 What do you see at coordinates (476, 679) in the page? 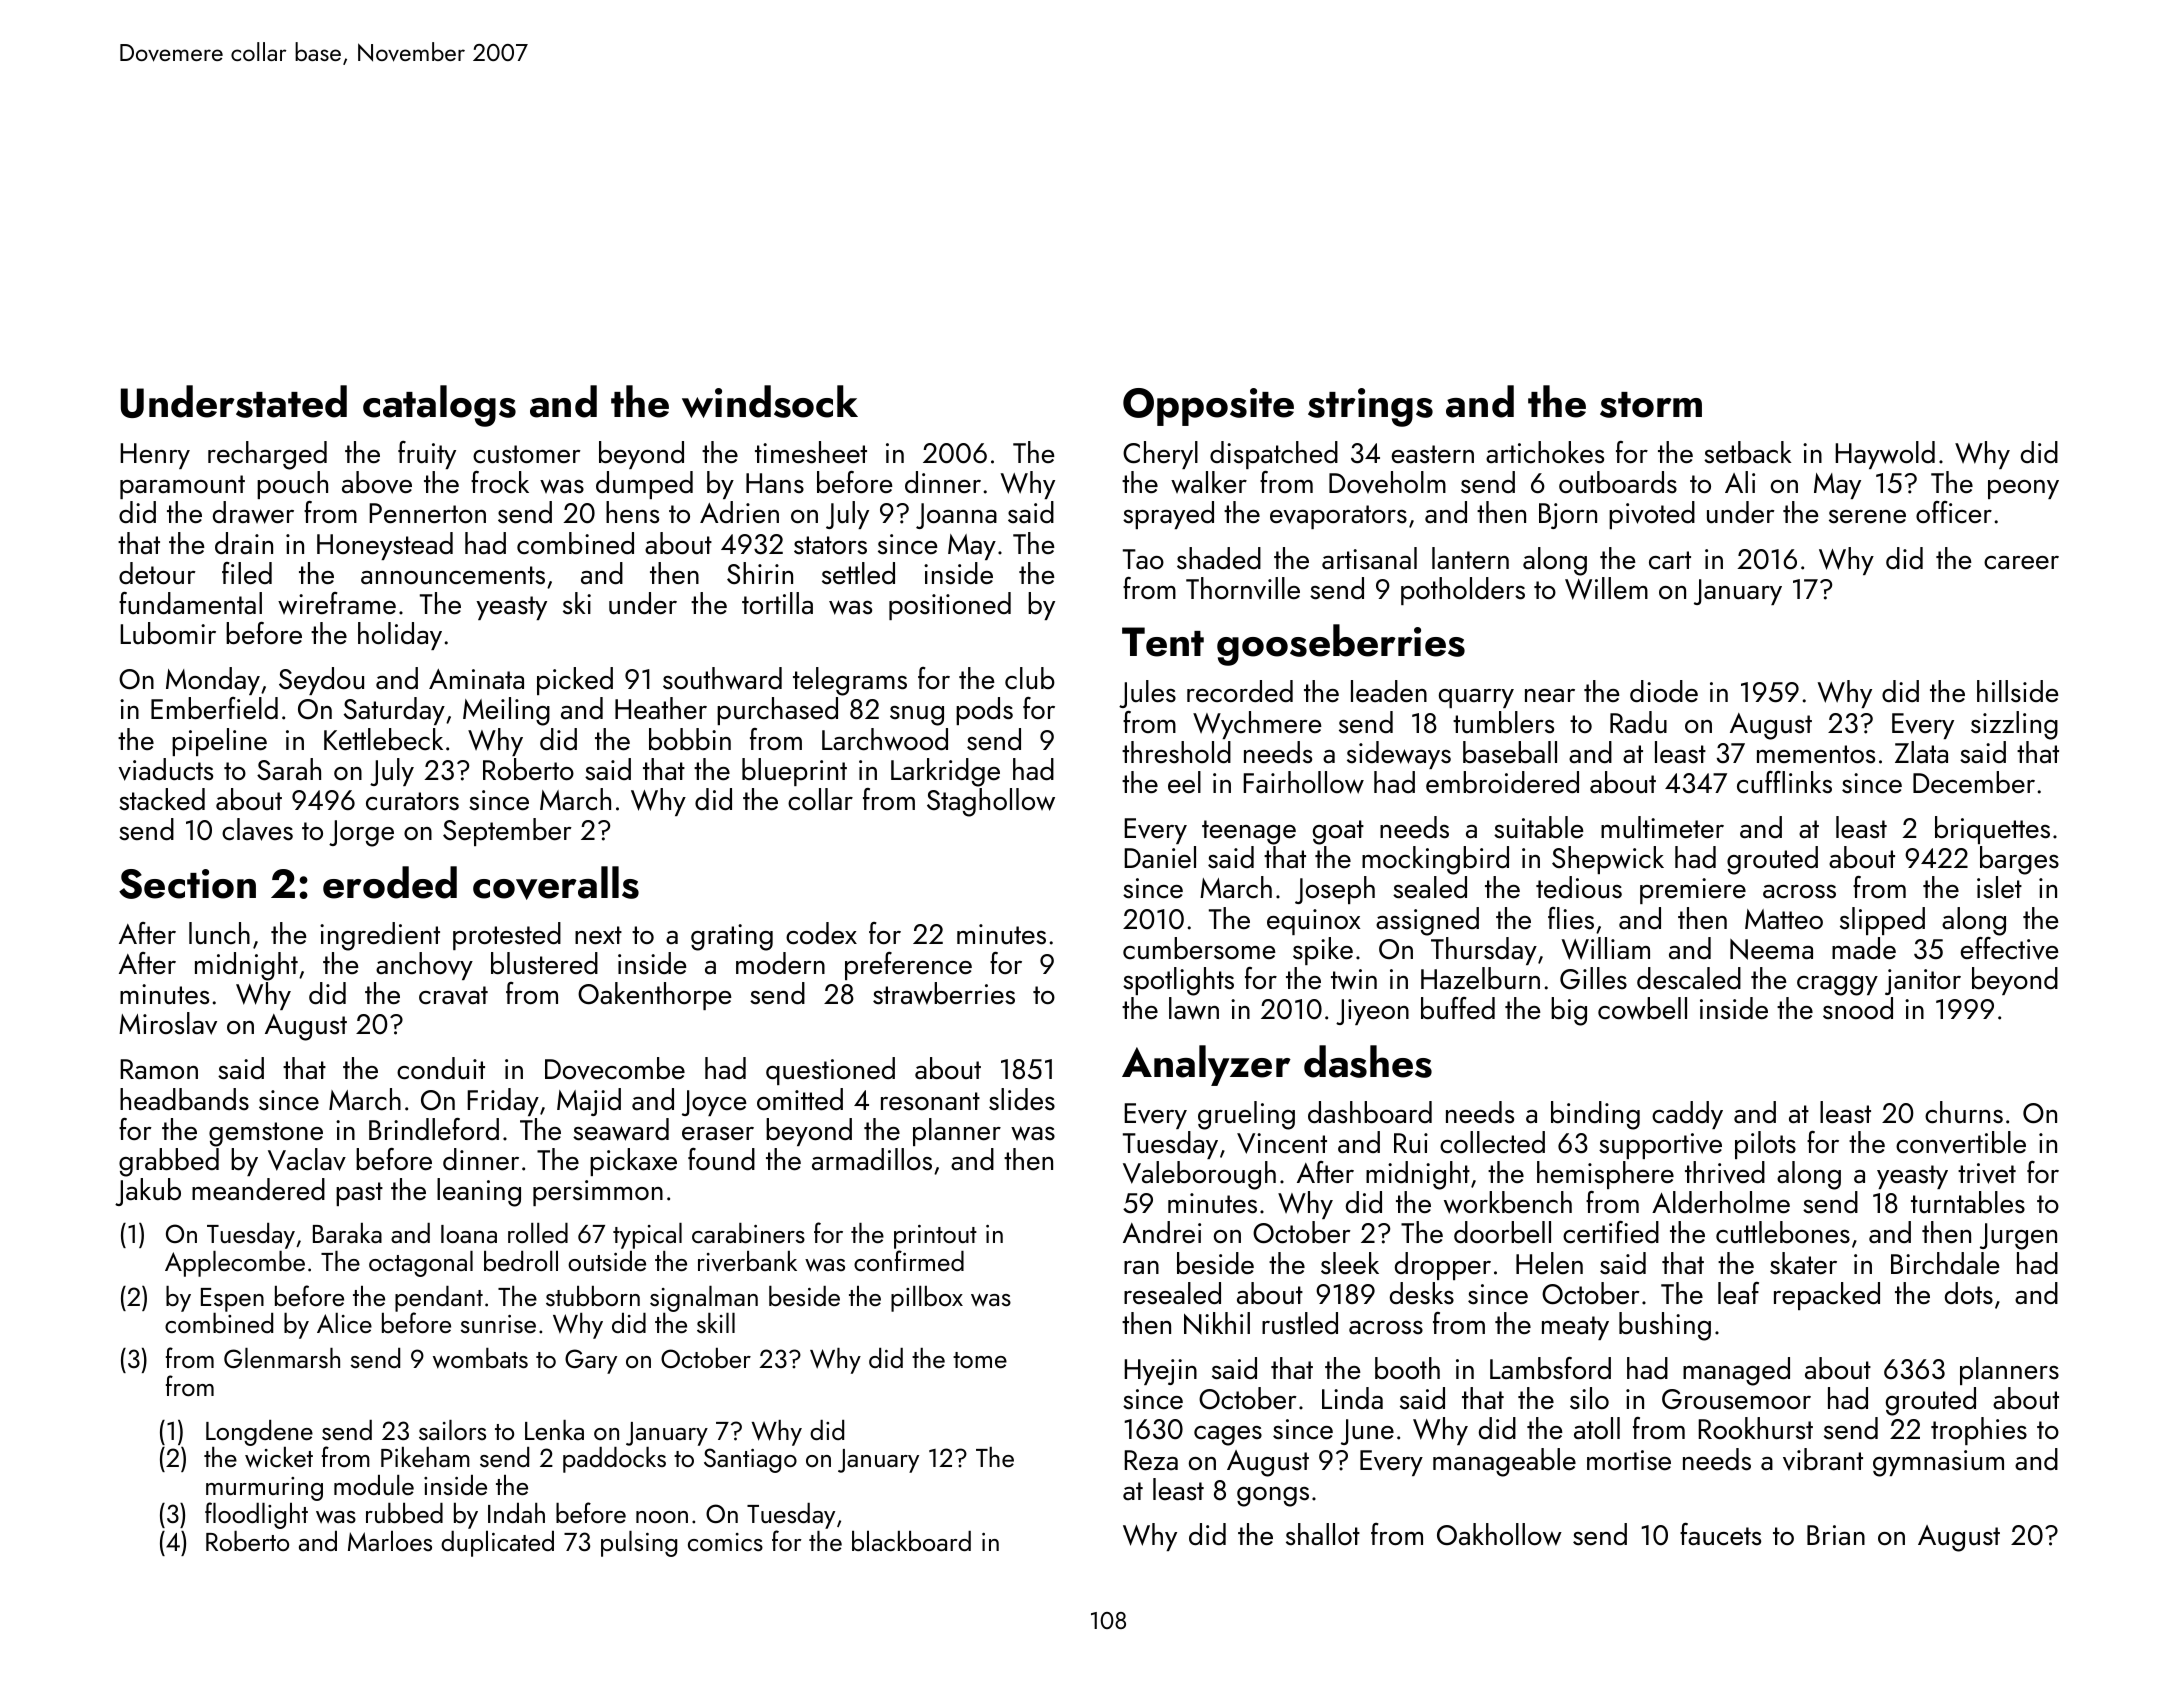
I see `Aminata` at bounding box center [476, 679].
